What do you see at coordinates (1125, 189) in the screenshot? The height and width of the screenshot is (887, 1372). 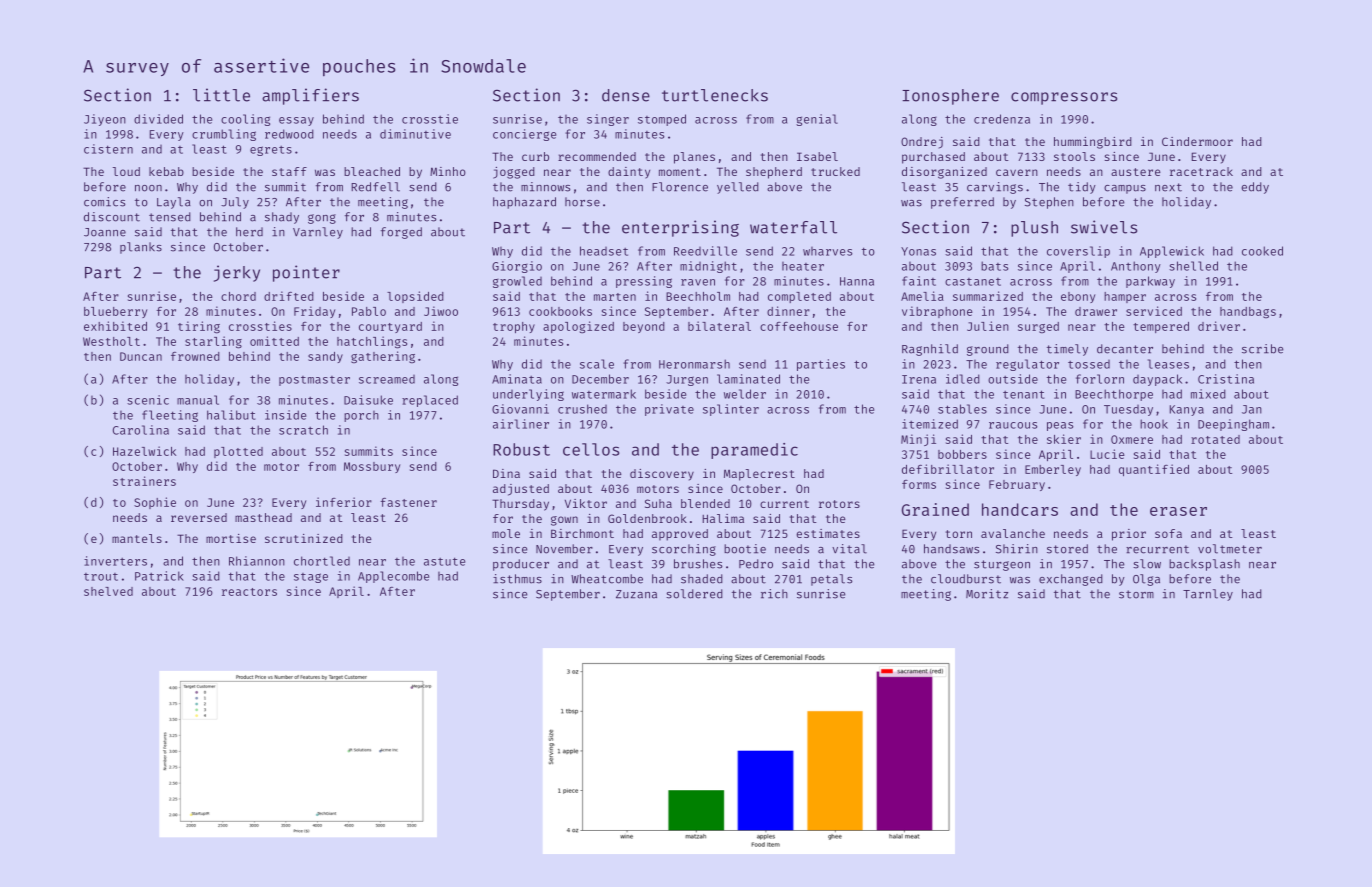 I see `campus` at bounding box center [1125, 189].
